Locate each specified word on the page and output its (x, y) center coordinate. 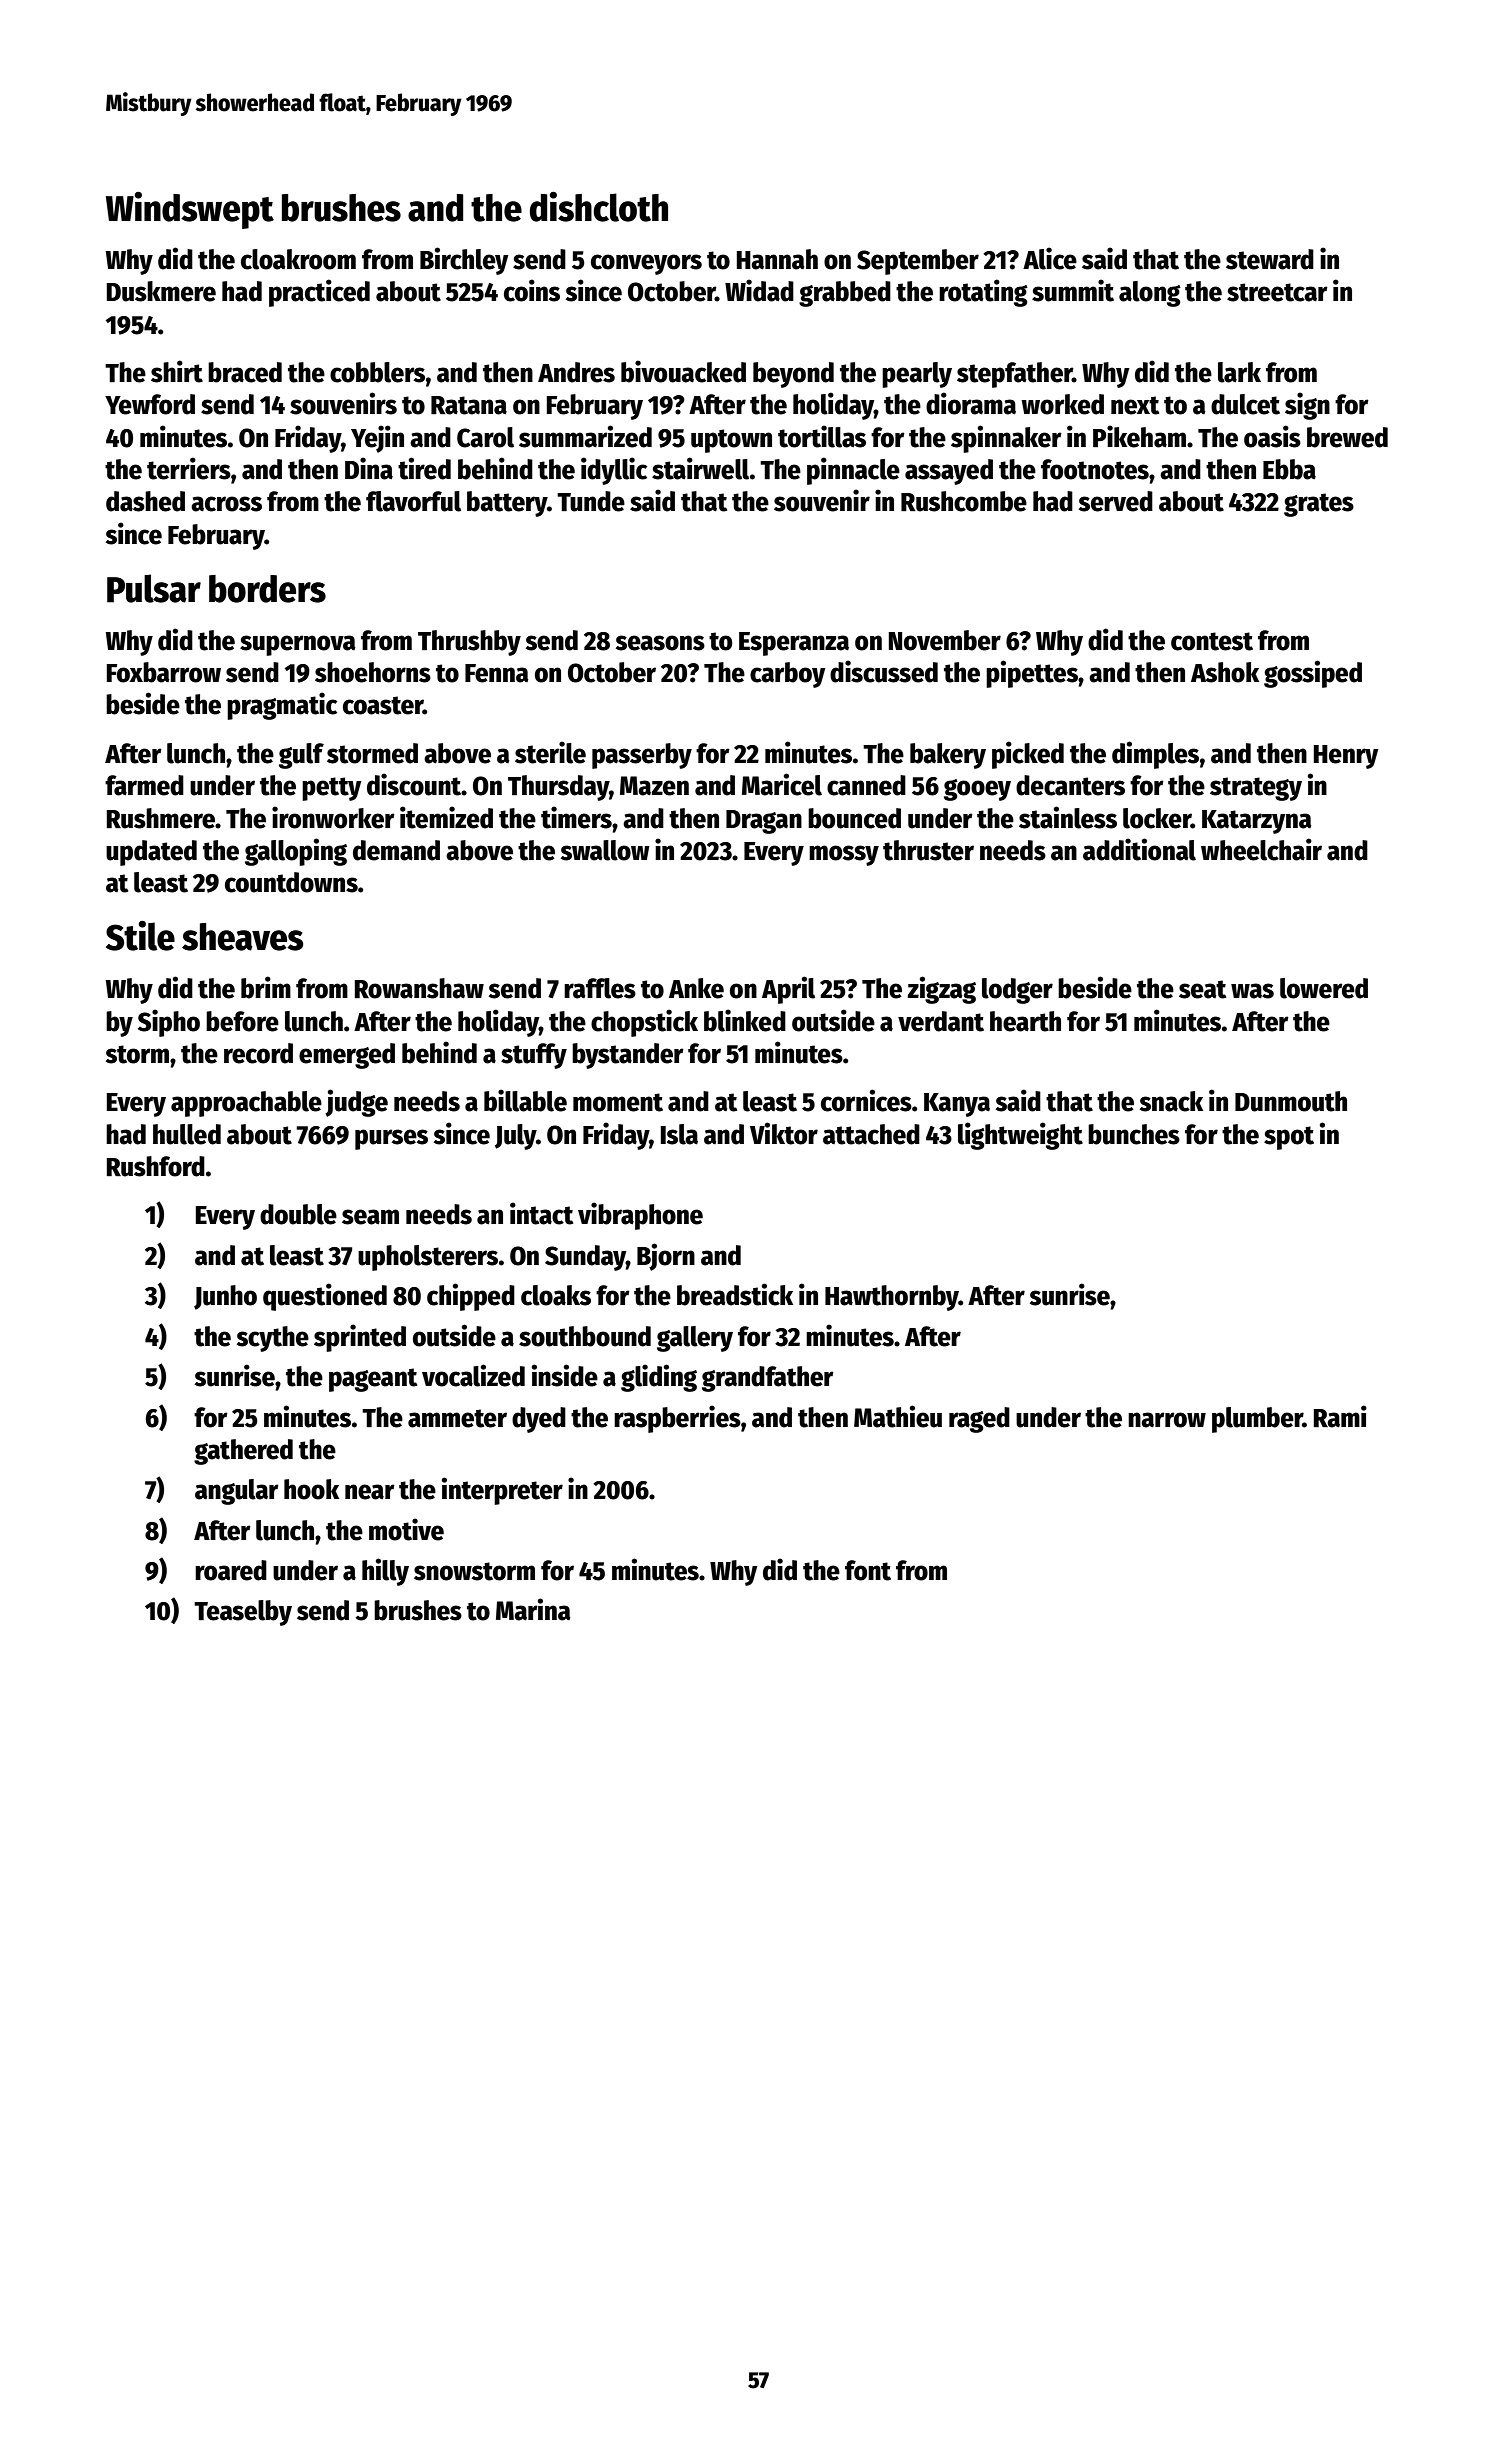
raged (979, 1420)
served (1116, 501)
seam (370, 1217)
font (868, 1570)
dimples (1155, 755)
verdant (941, 1021)
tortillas (822, 436)
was (1252, 991)
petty (332, 789)
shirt (177, 371)
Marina (533, 1609)
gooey (977, 790)
